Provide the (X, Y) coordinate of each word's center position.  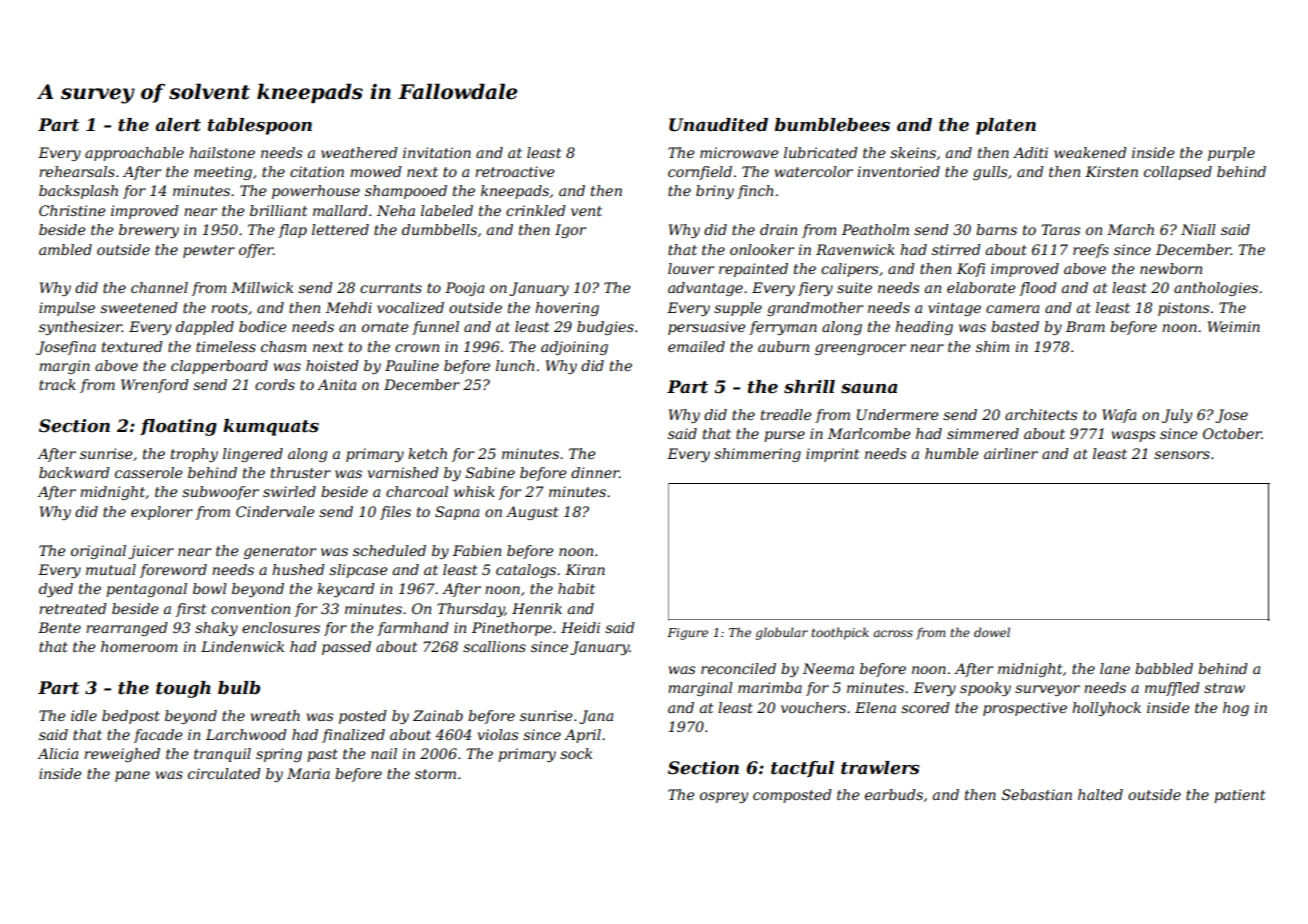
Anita (336, 384)
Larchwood (246, 734)
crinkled (536, 210)
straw (1224, 688)
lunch (515, 365)
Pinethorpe (512, 629)
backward (74, 472)
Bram (1085, 326)
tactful (802, 769)
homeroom (139, 646)
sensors (1182, 455)
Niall (1198, 229)
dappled (205, 328)
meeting (223, 173)
